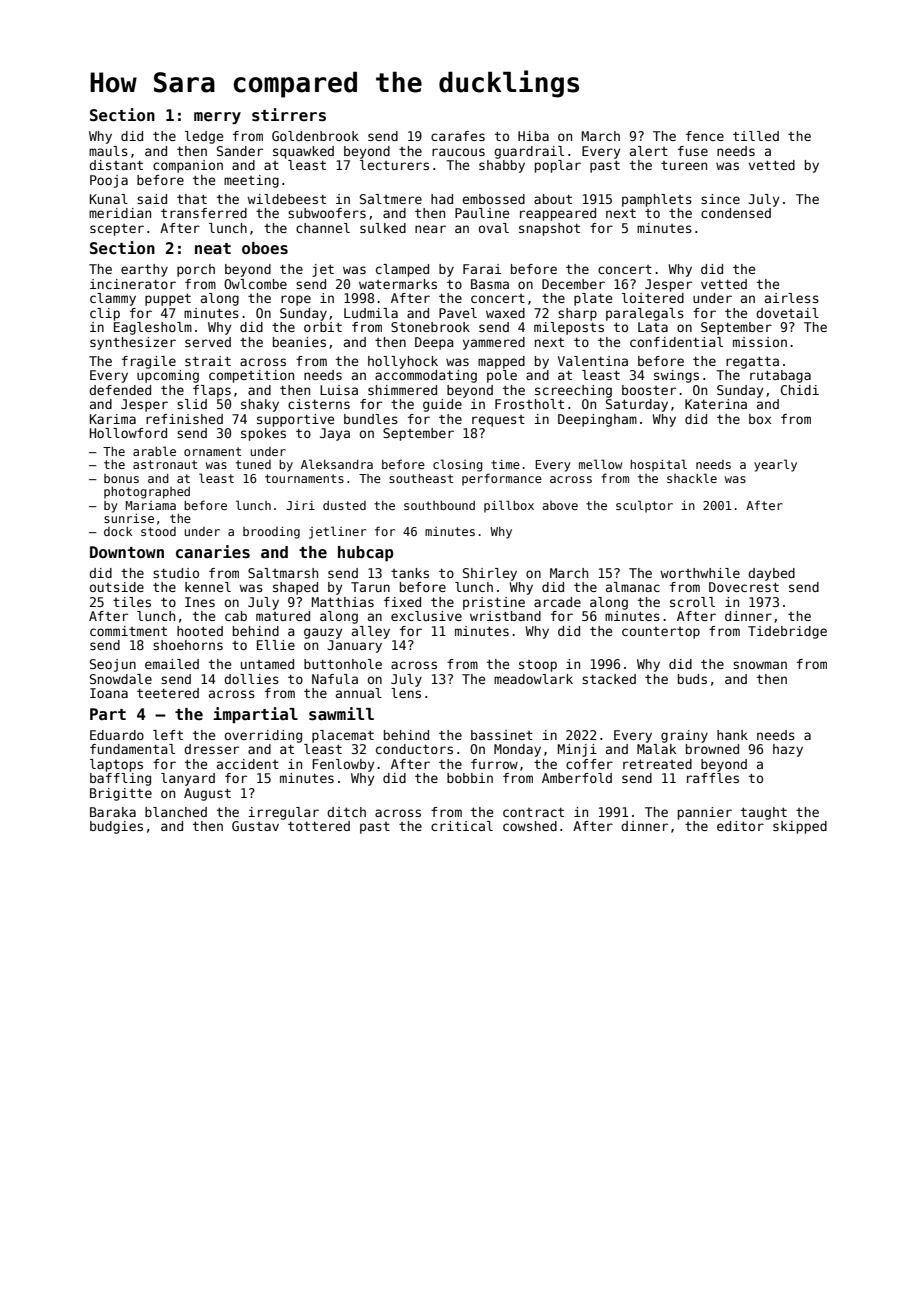 Image resolution: width=924 pixels, height=1308 pixels. I want to click on southbound, so click(439, 505).
